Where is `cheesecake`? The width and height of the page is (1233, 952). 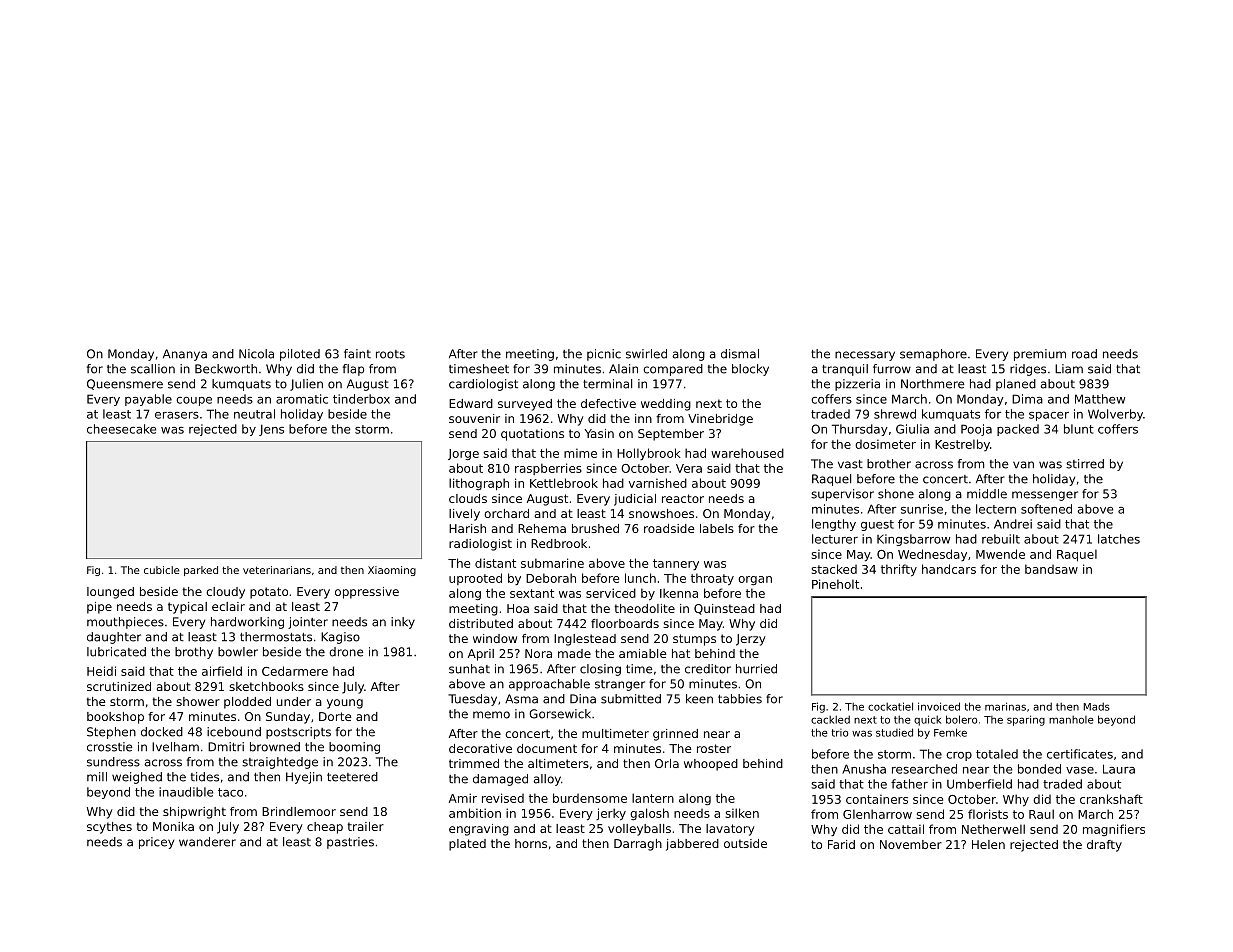 cheesecake is located at coordinates (121, 429).
